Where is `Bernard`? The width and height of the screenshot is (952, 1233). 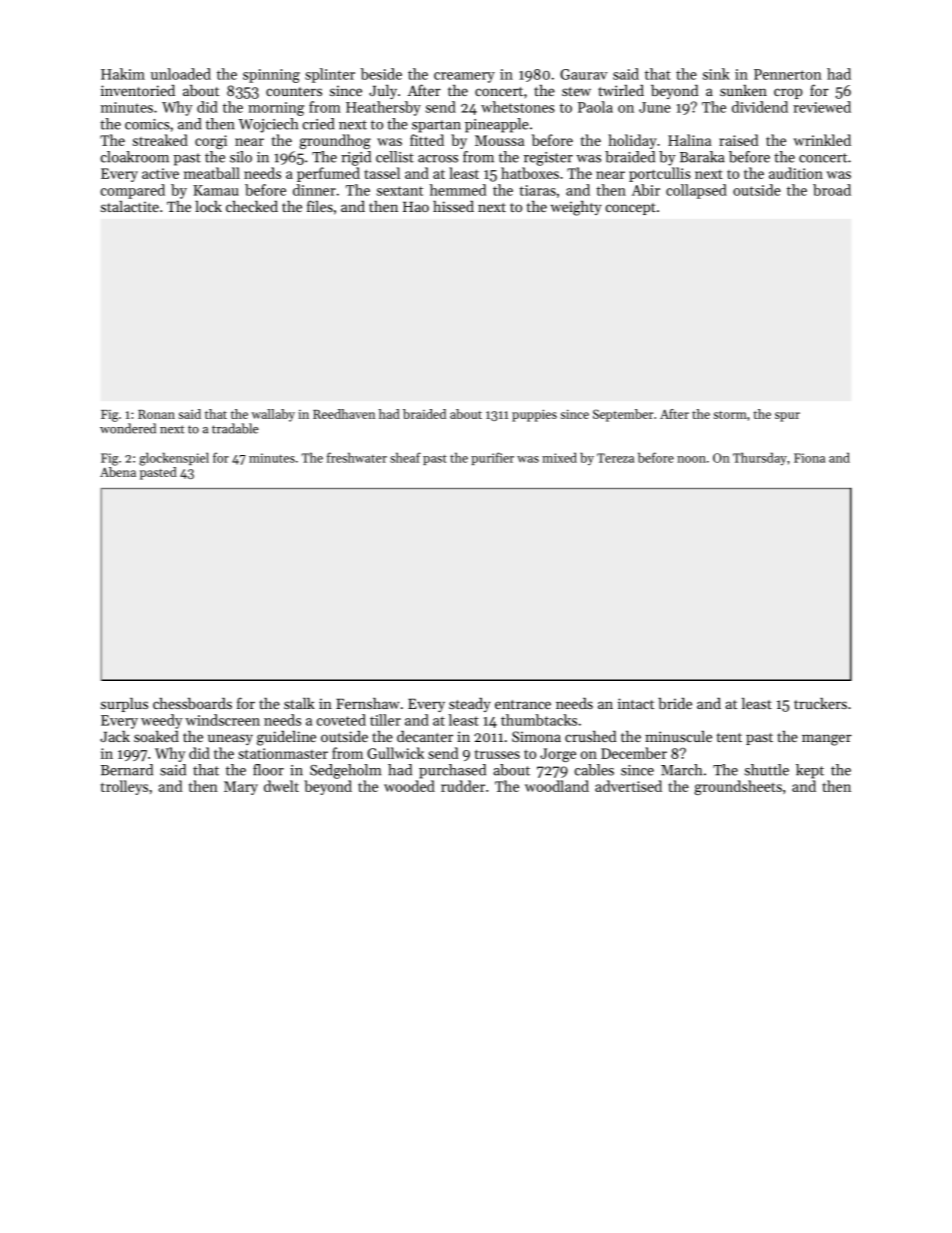 Bernard is located at coordinates (127, 770).
